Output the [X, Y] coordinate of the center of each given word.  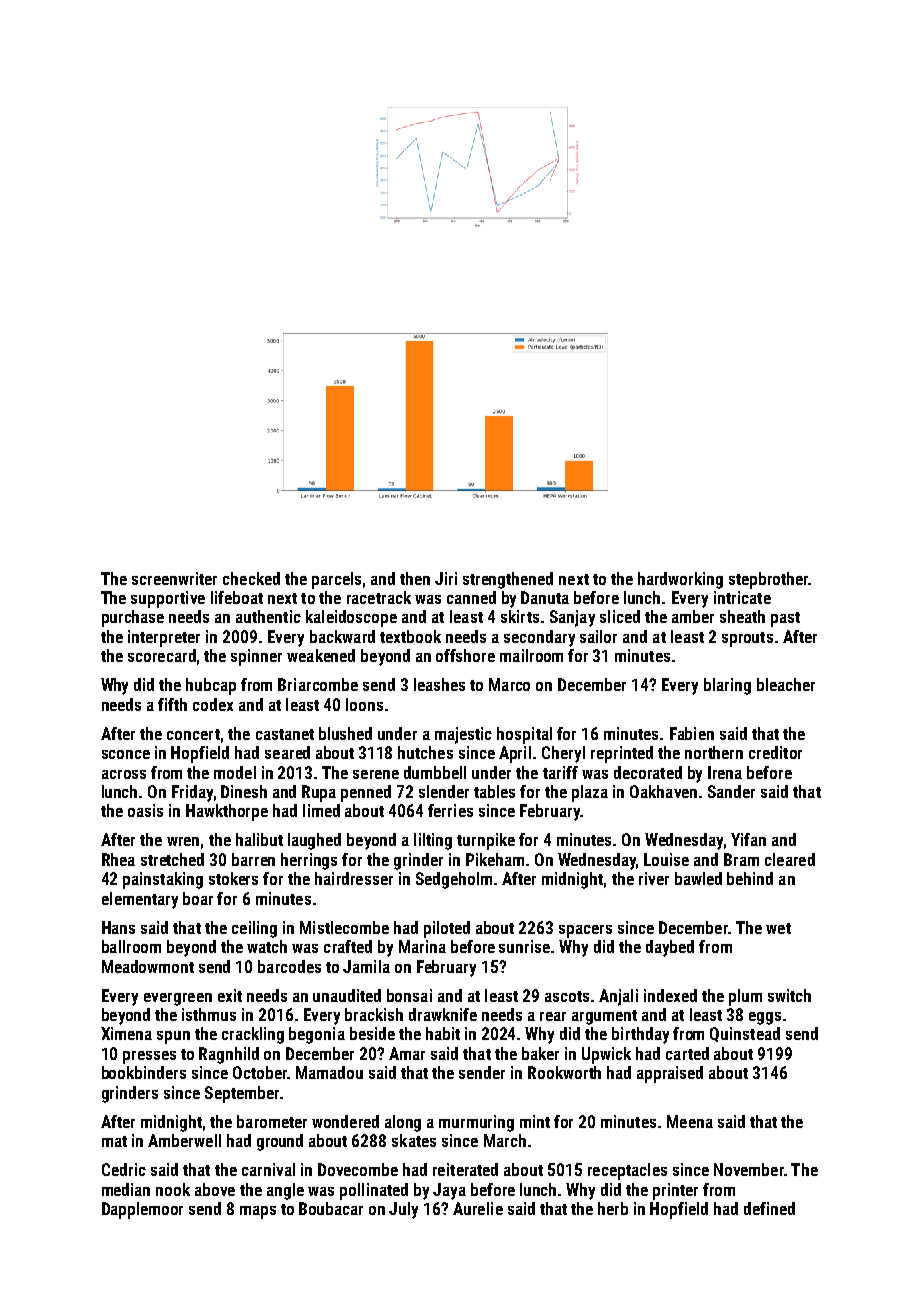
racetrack [379, 597]
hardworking [680, 580]
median [126, 1189]
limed [321, 810]
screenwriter [174, 578]
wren [183, 841]
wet [778, 928]
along [403, 1123]
